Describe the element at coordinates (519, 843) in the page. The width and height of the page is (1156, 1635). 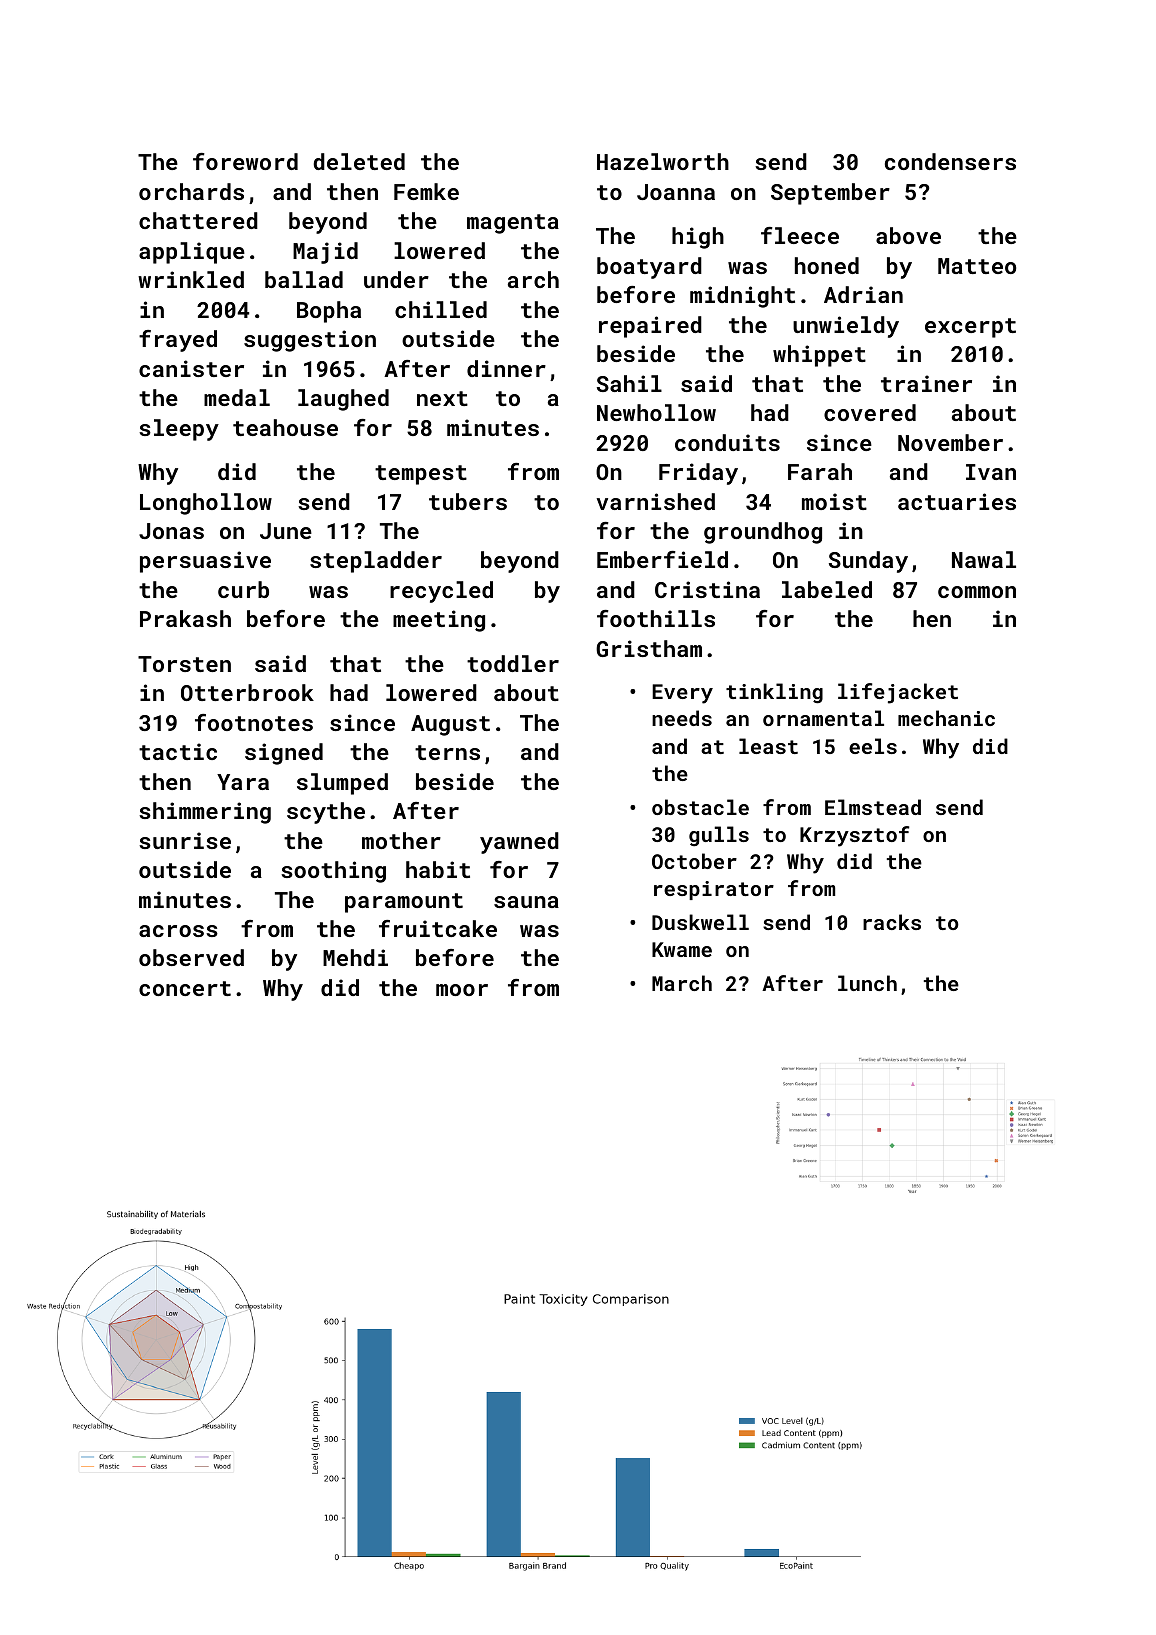
I see `yawned` at that location.
